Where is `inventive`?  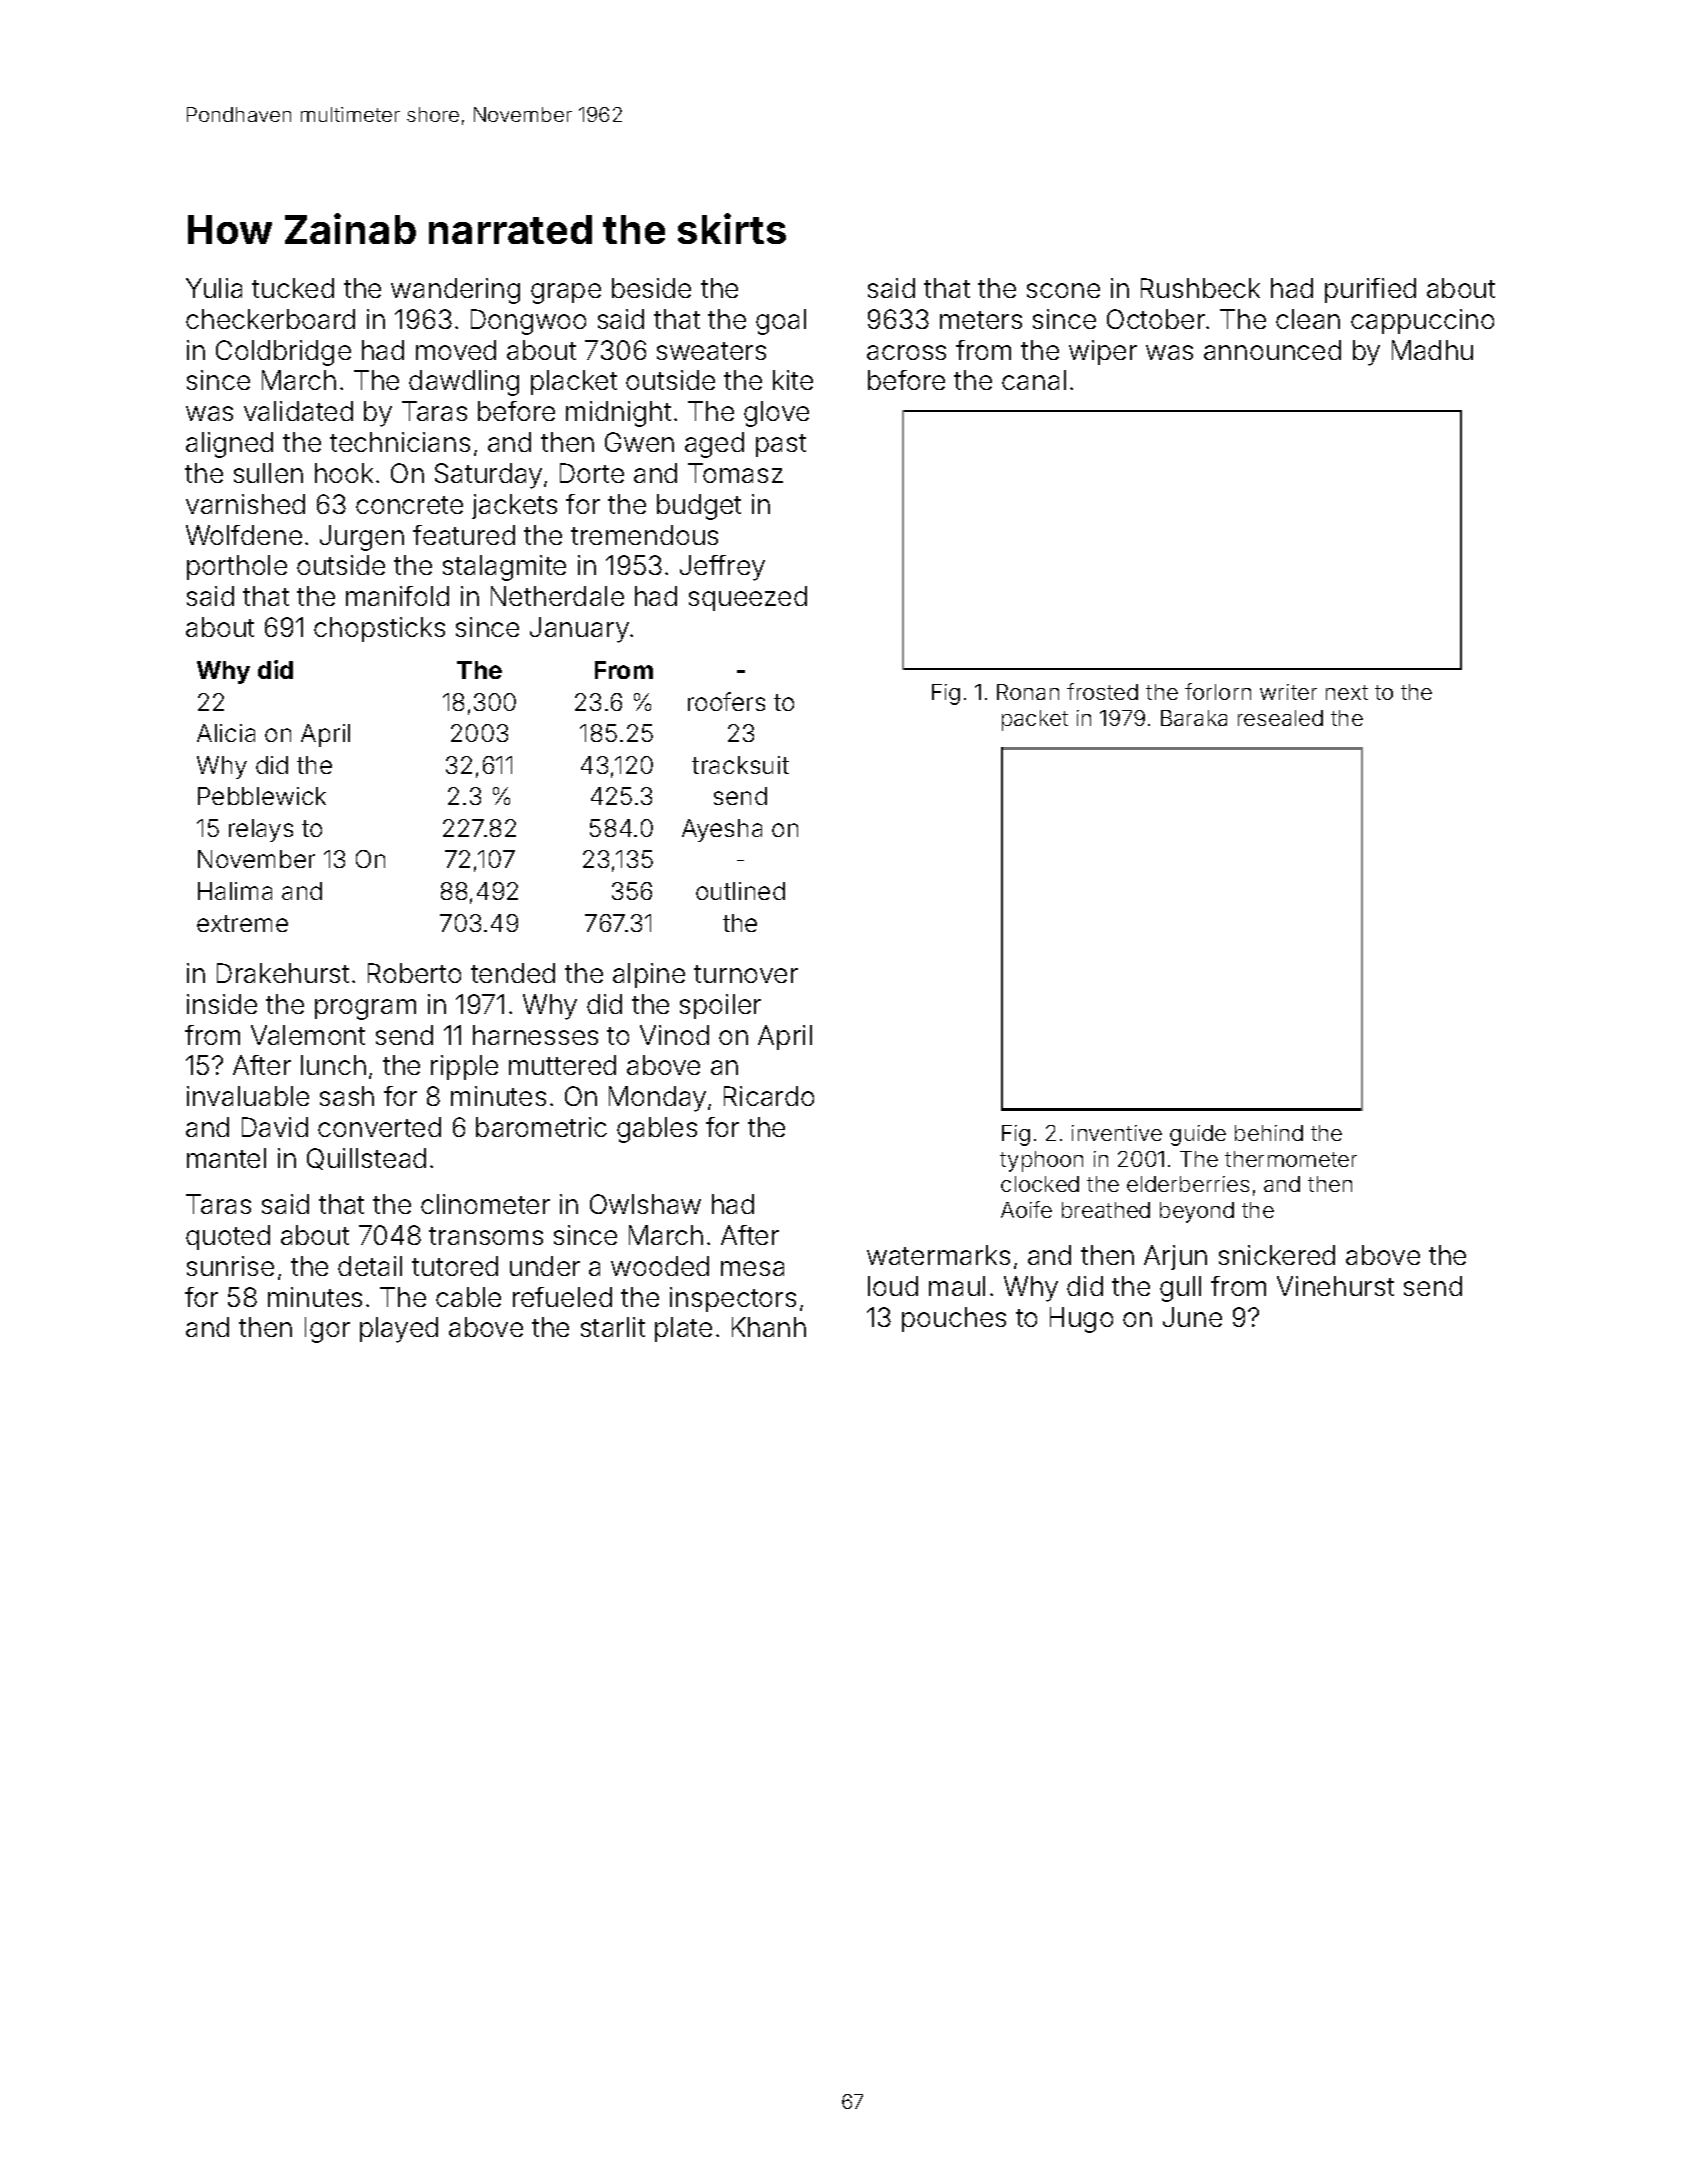 inventive is located at coordinates (1117, 1133).
